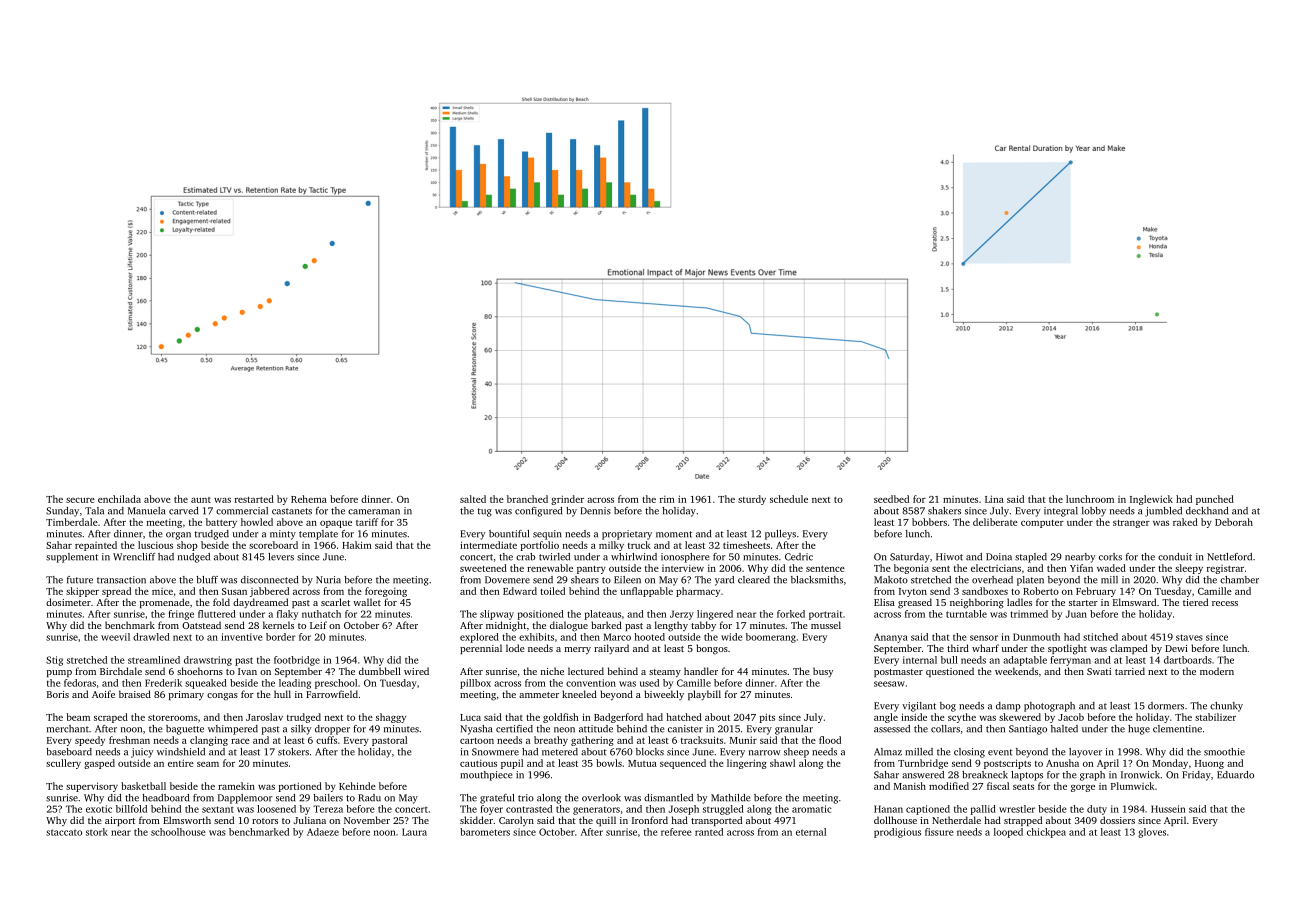  What do you see at coordinates (1166, 706) in the screenshot?
I see `dormers` at bounding box center [1166, 706].
